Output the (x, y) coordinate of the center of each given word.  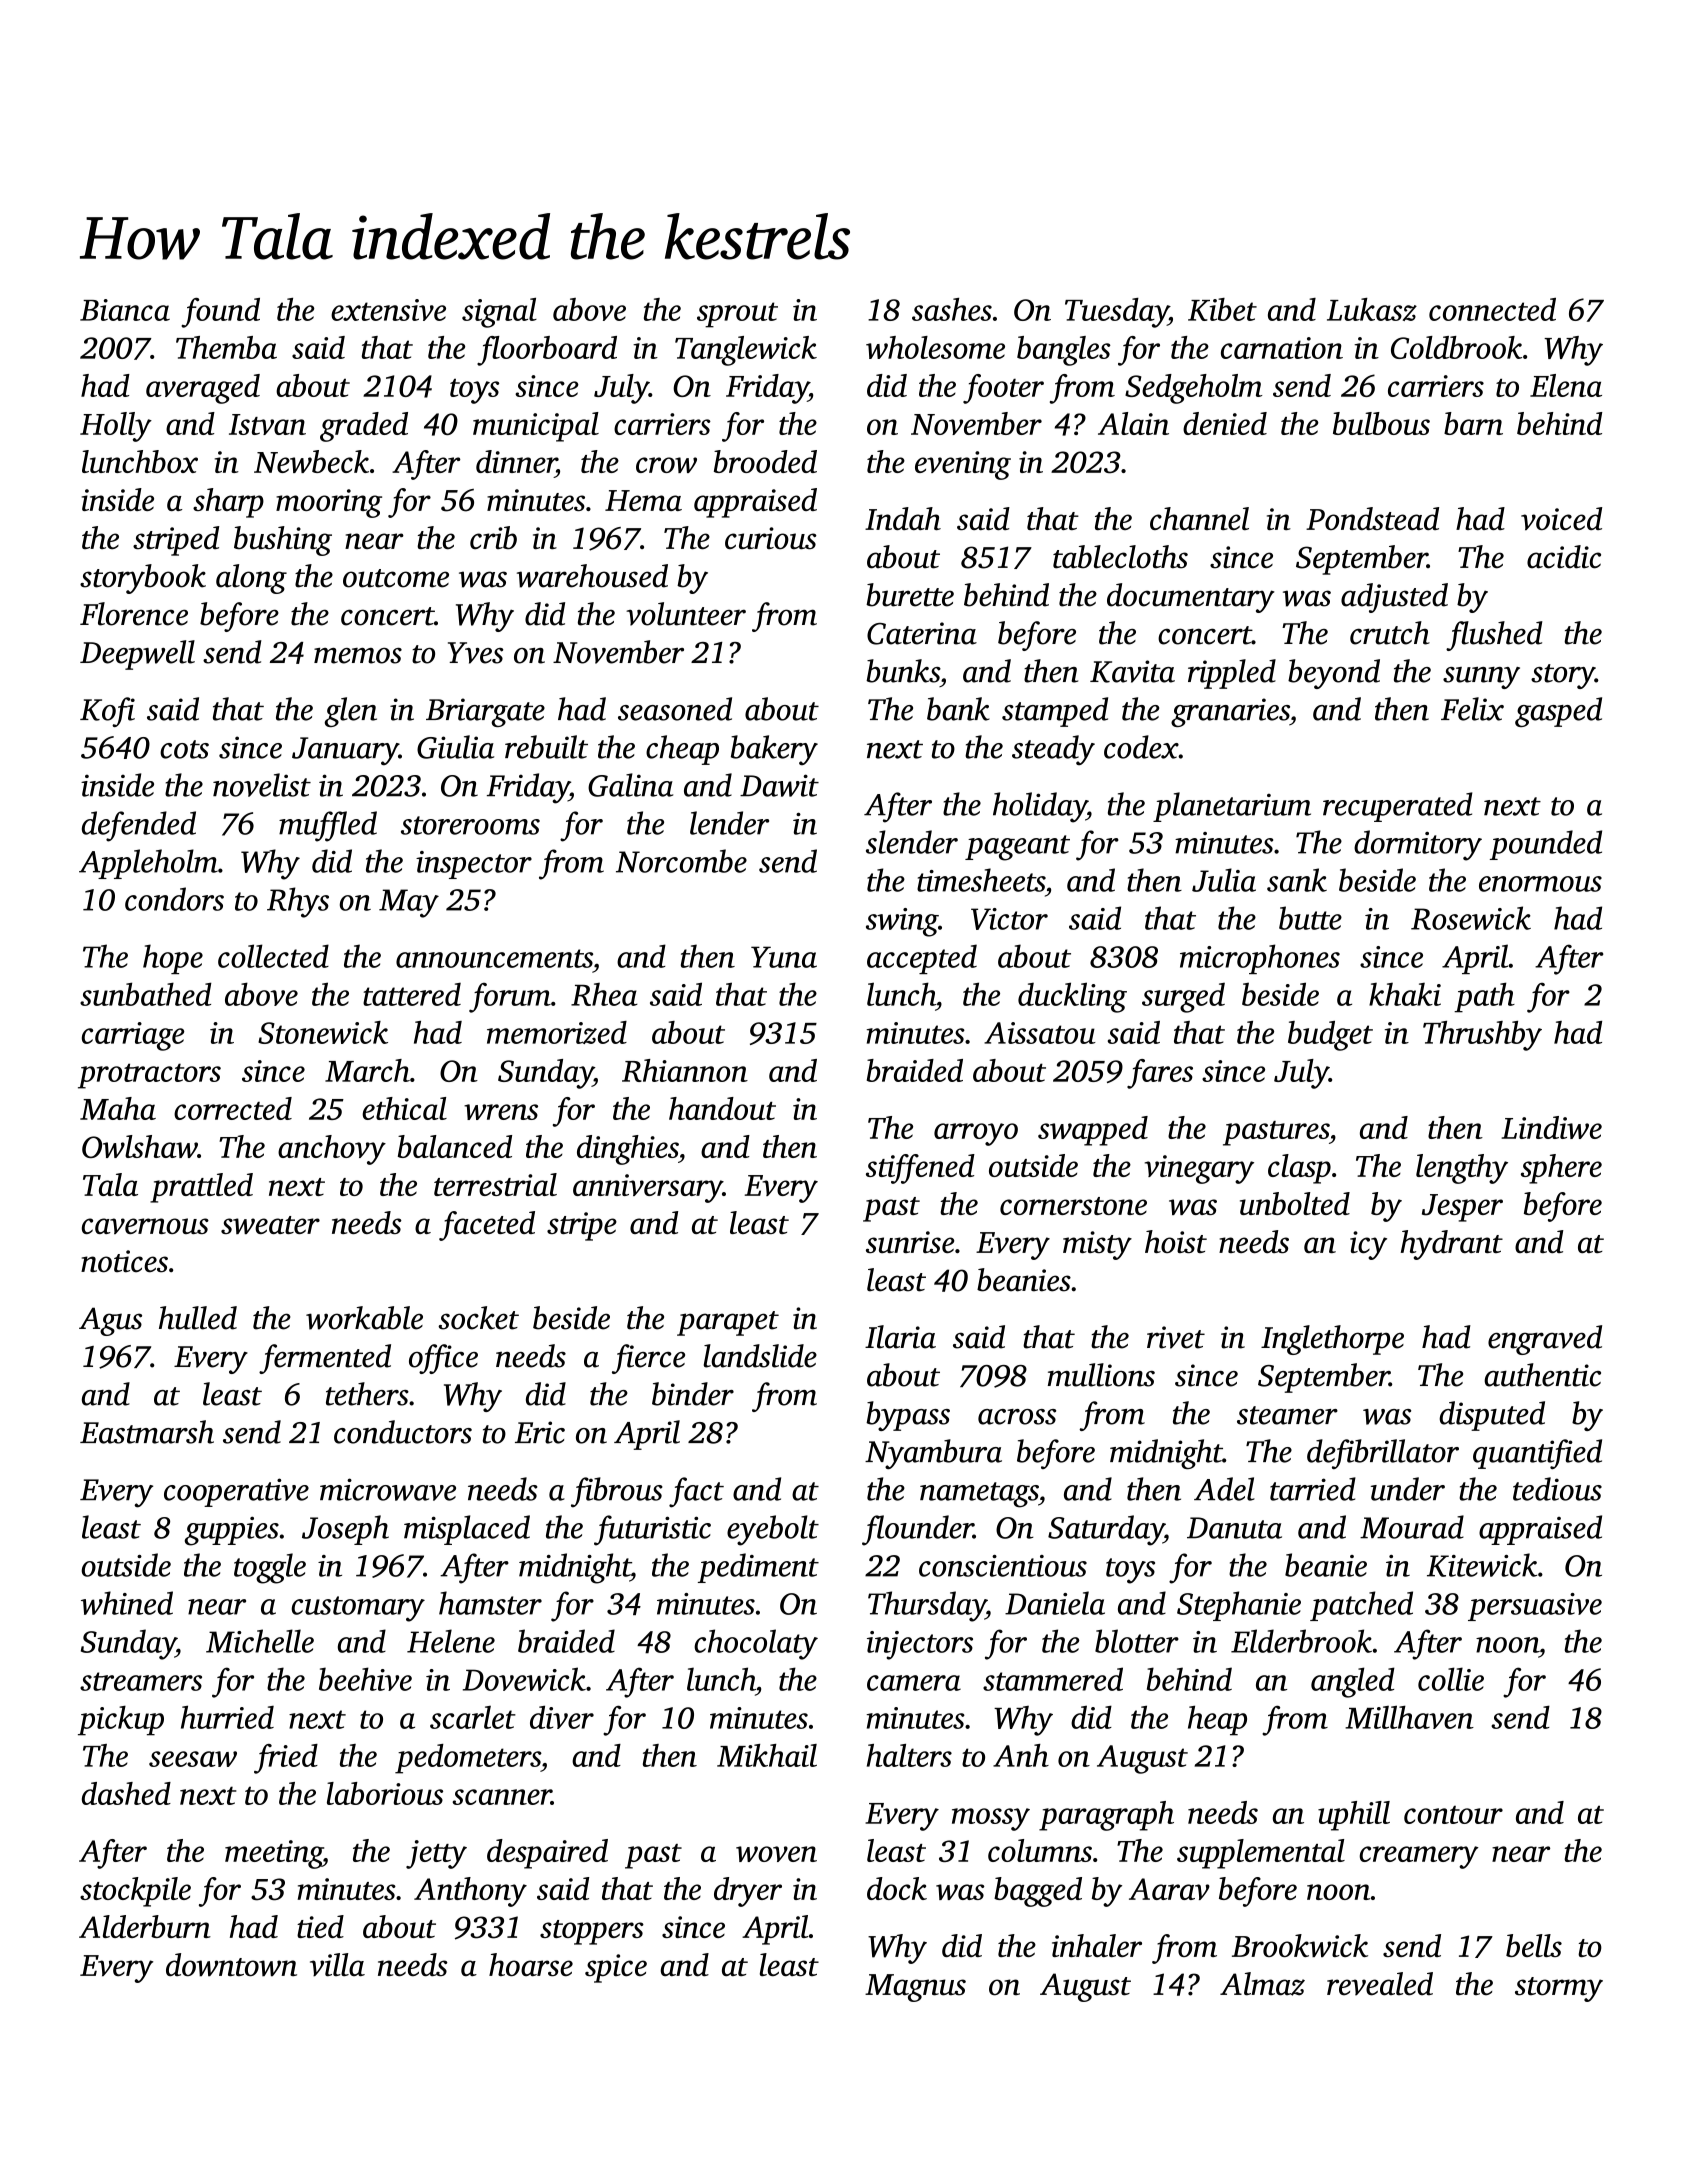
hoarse (531, 1965)
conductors (403, 1432)
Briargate (485, 712)
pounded (1546, 845)
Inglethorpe (1332, 1340)
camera (914, 1683)
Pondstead (1372, 518)
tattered (412, 994)
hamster (490, 1603)
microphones (1260, 959)
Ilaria (900, 1337)
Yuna (784, 957)
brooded (765, 461)
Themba (226, 347)
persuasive (1535, 1607)
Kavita (1132, 671)
